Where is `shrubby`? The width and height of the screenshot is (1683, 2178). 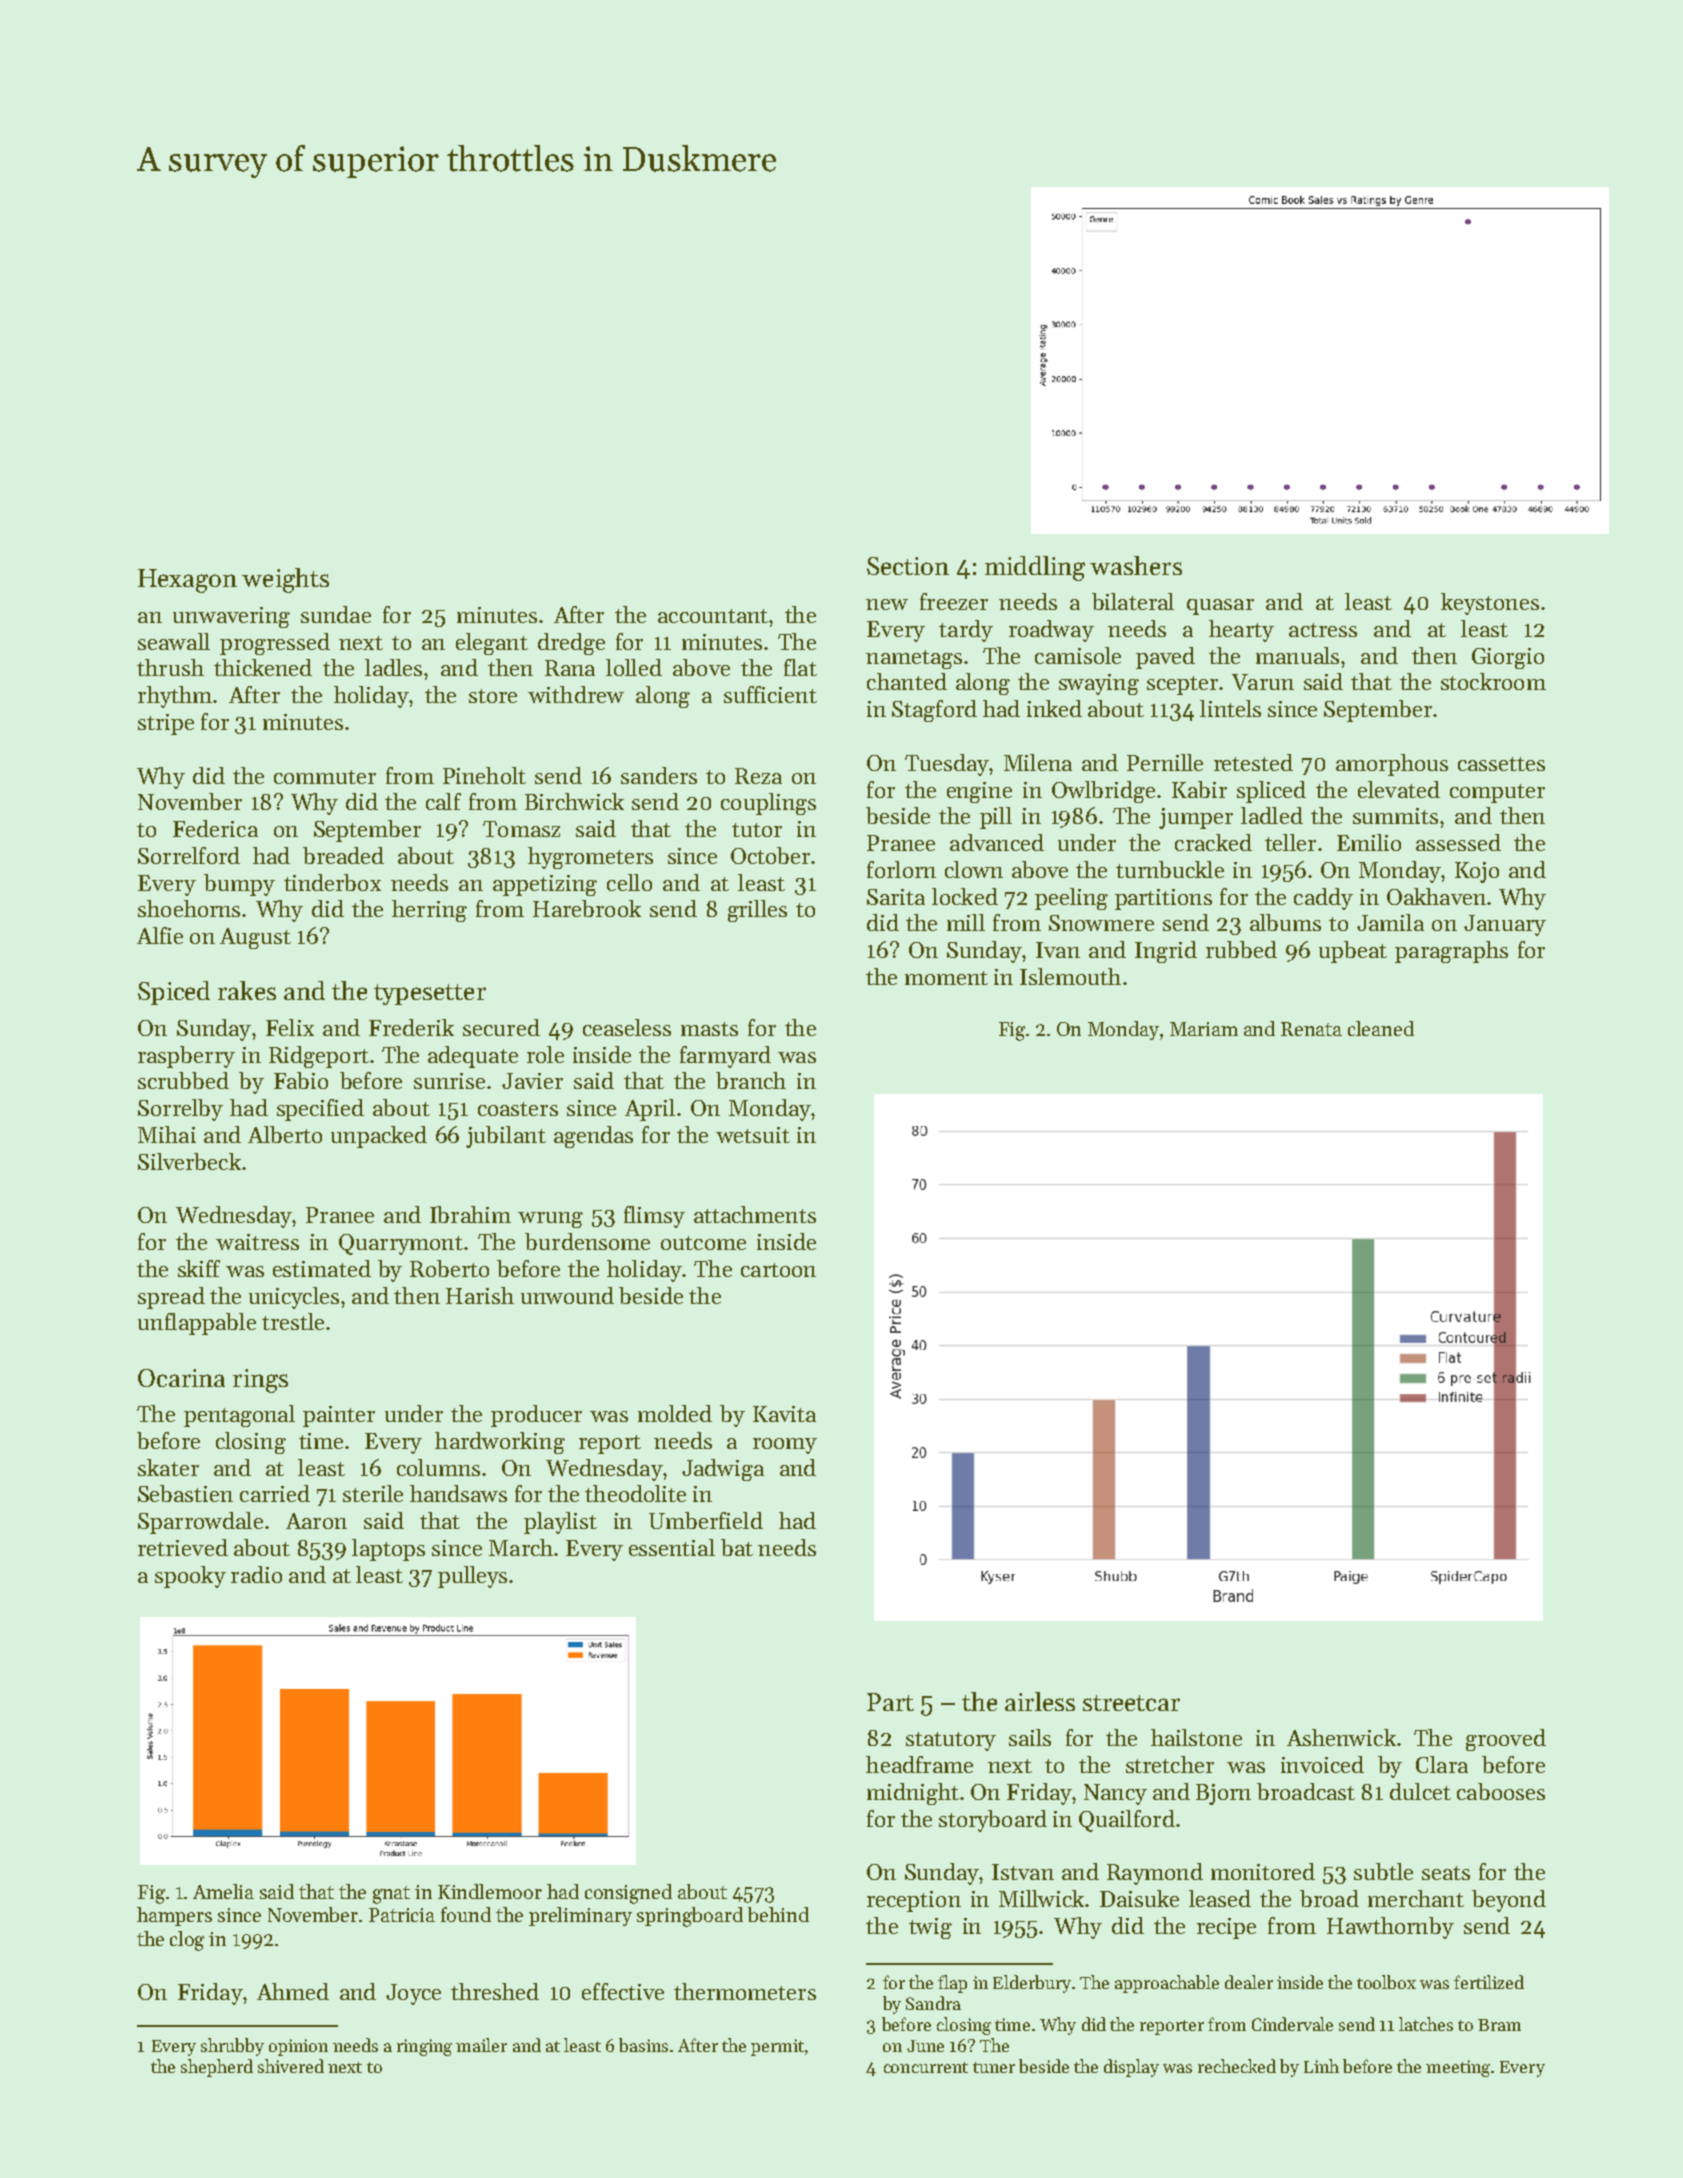 shrubby is located at coordinates (232, 2047).
